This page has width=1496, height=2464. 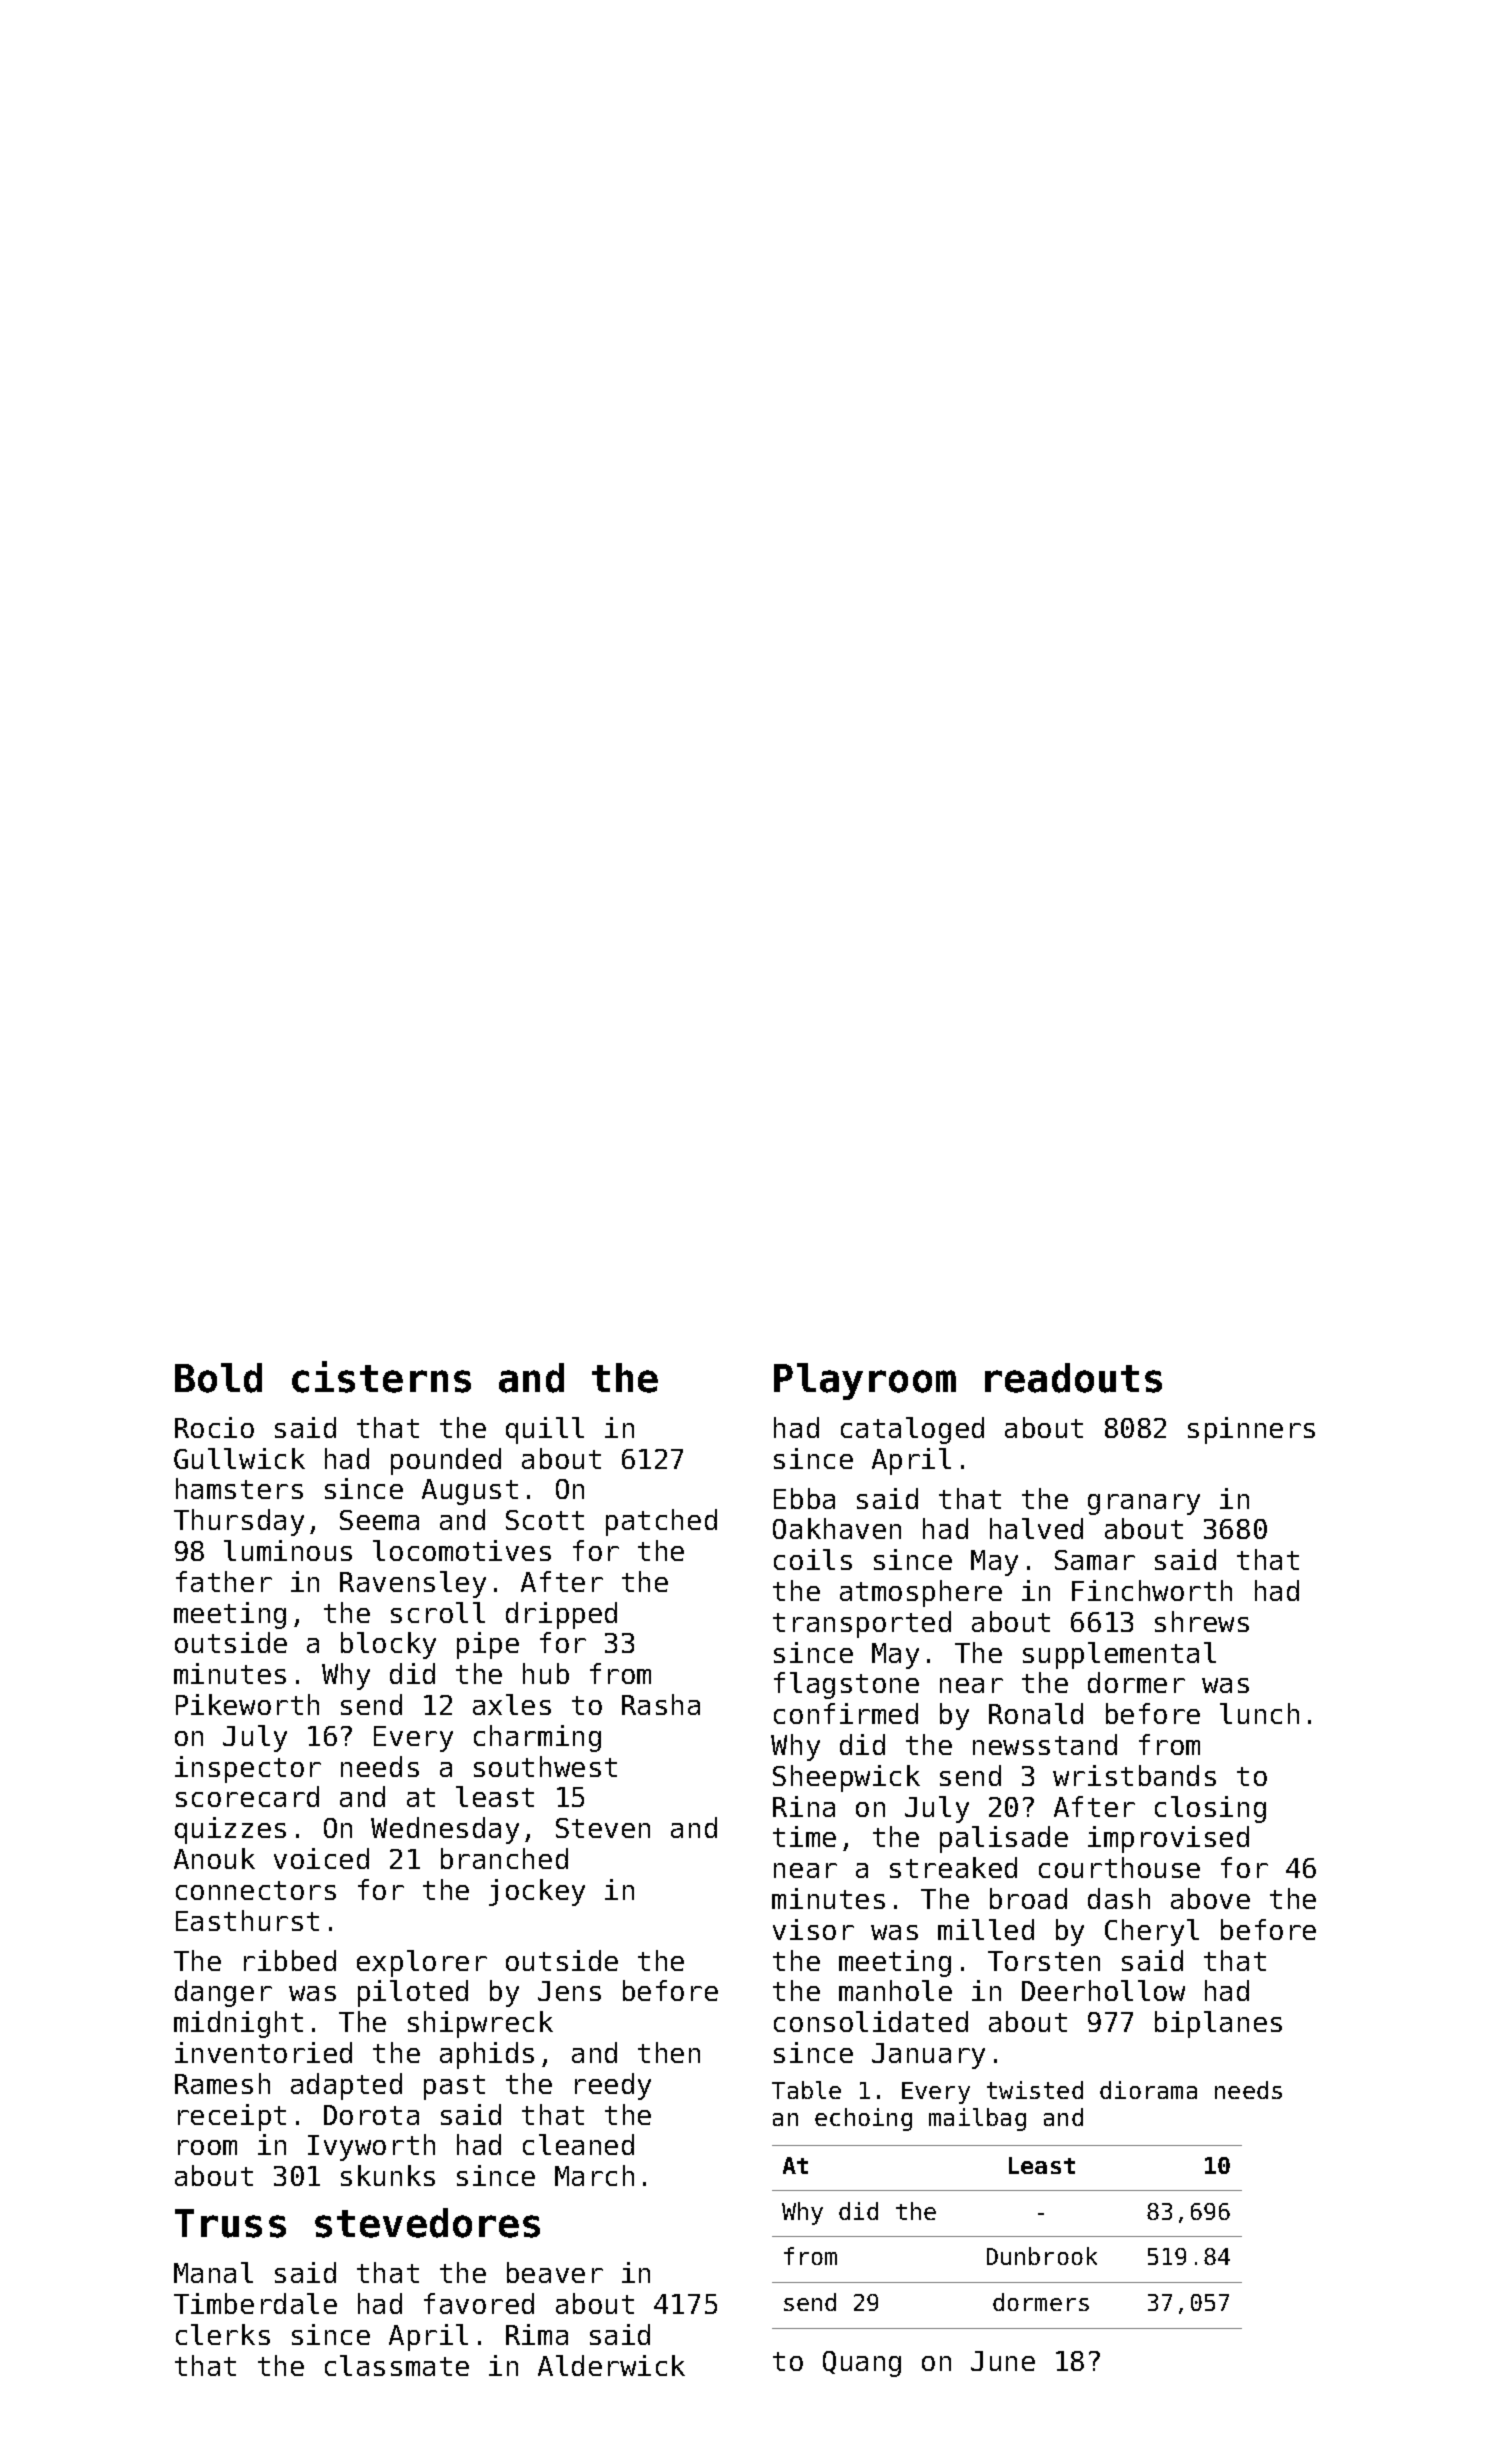 What do you see at coordinates (1152, 1590) in the page?
I see `Finchworth` at bounding box center [1152, 1590].
